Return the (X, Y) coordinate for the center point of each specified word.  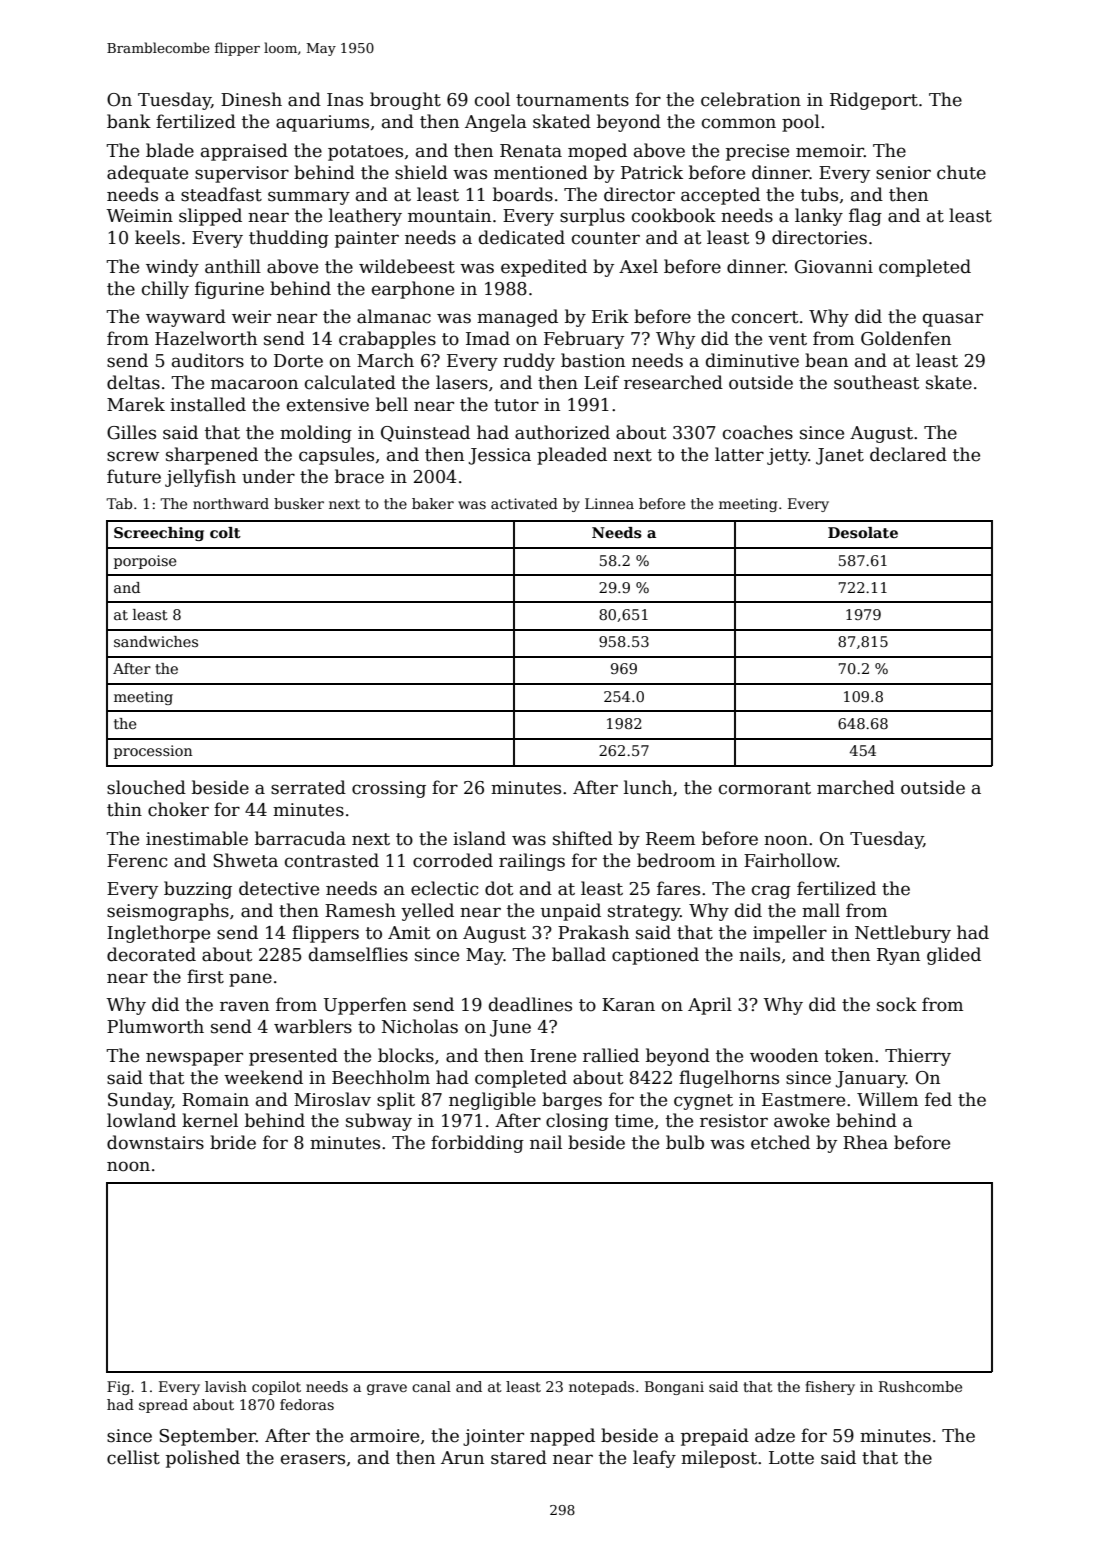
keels (157, 237)
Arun (462, 1458)
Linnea (609, 503)
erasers (313, 1459)
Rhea (865, 1142)
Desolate (863, 533)
